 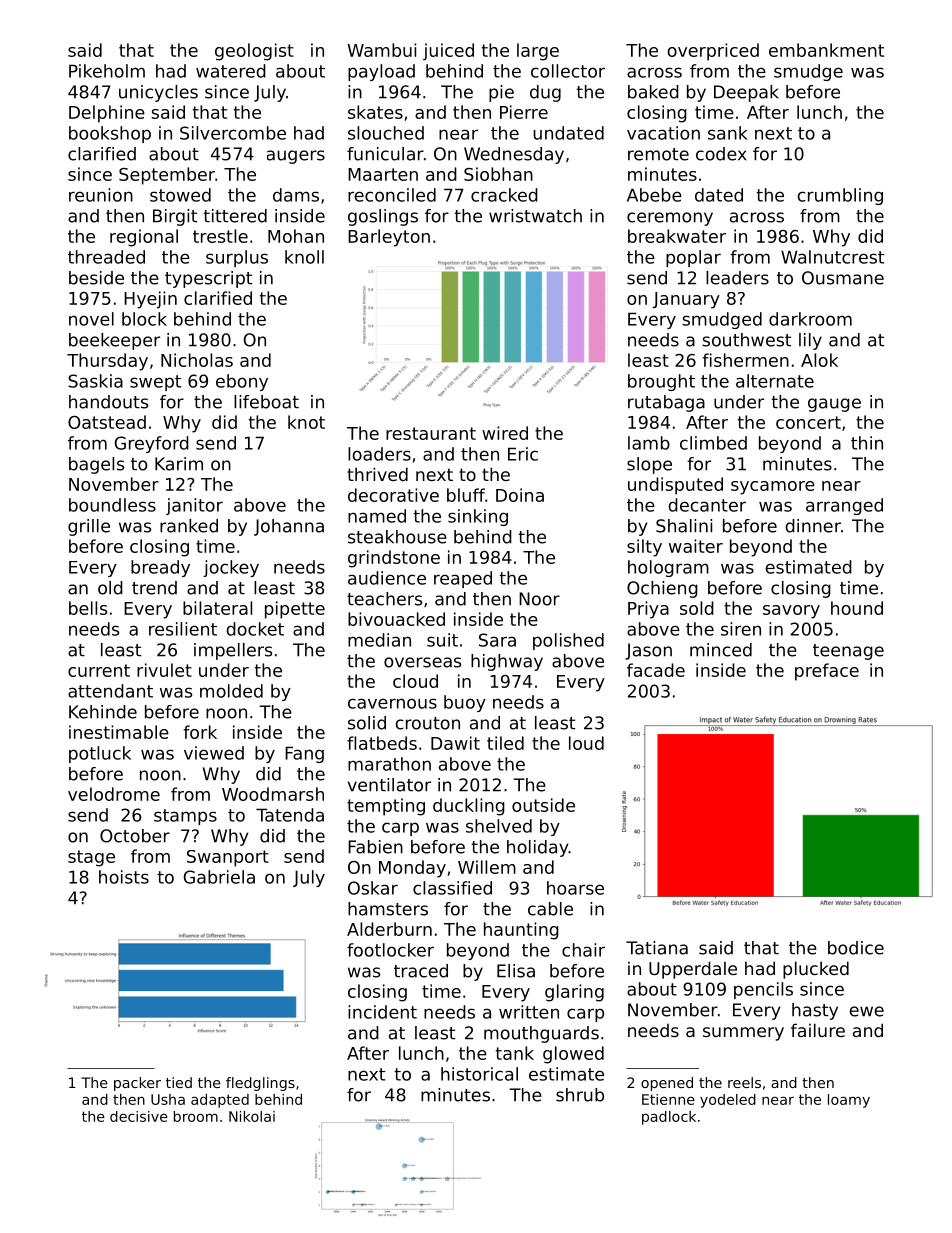 What do you see at coordinates (137, 1084) in the screenshot?
I see `packer` at bounding box center [137, 1084].
